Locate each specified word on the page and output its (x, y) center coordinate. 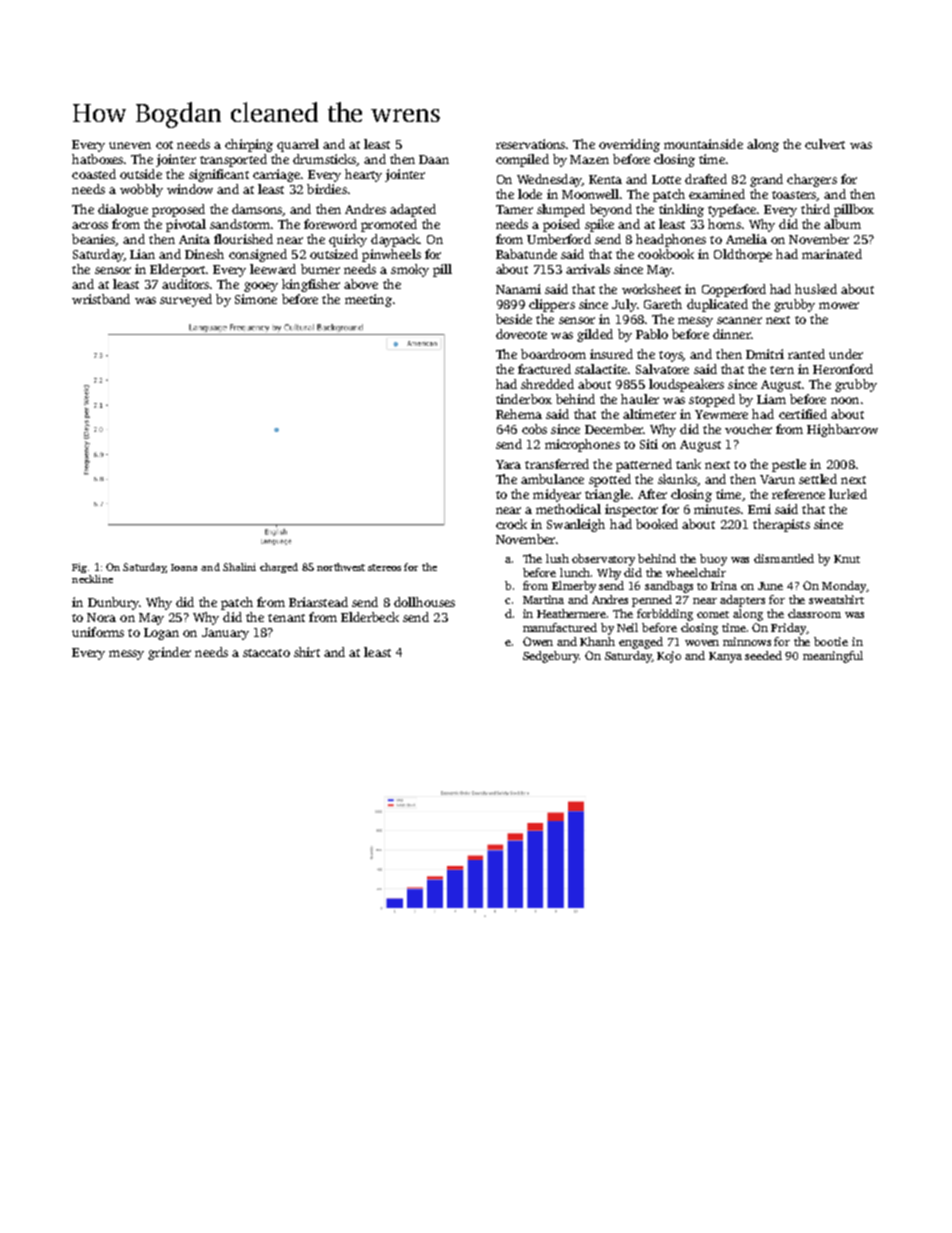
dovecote (521, 334)
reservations (530, 144)
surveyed (186, 300)
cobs (534, 429)
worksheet (651, 289)
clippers (552, 305)
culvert (825, 144)
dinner (732, 334)
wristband (101, 299)
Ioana (184, 567)
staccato (266, 653)
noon (845, 400)
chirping (249, 145)
